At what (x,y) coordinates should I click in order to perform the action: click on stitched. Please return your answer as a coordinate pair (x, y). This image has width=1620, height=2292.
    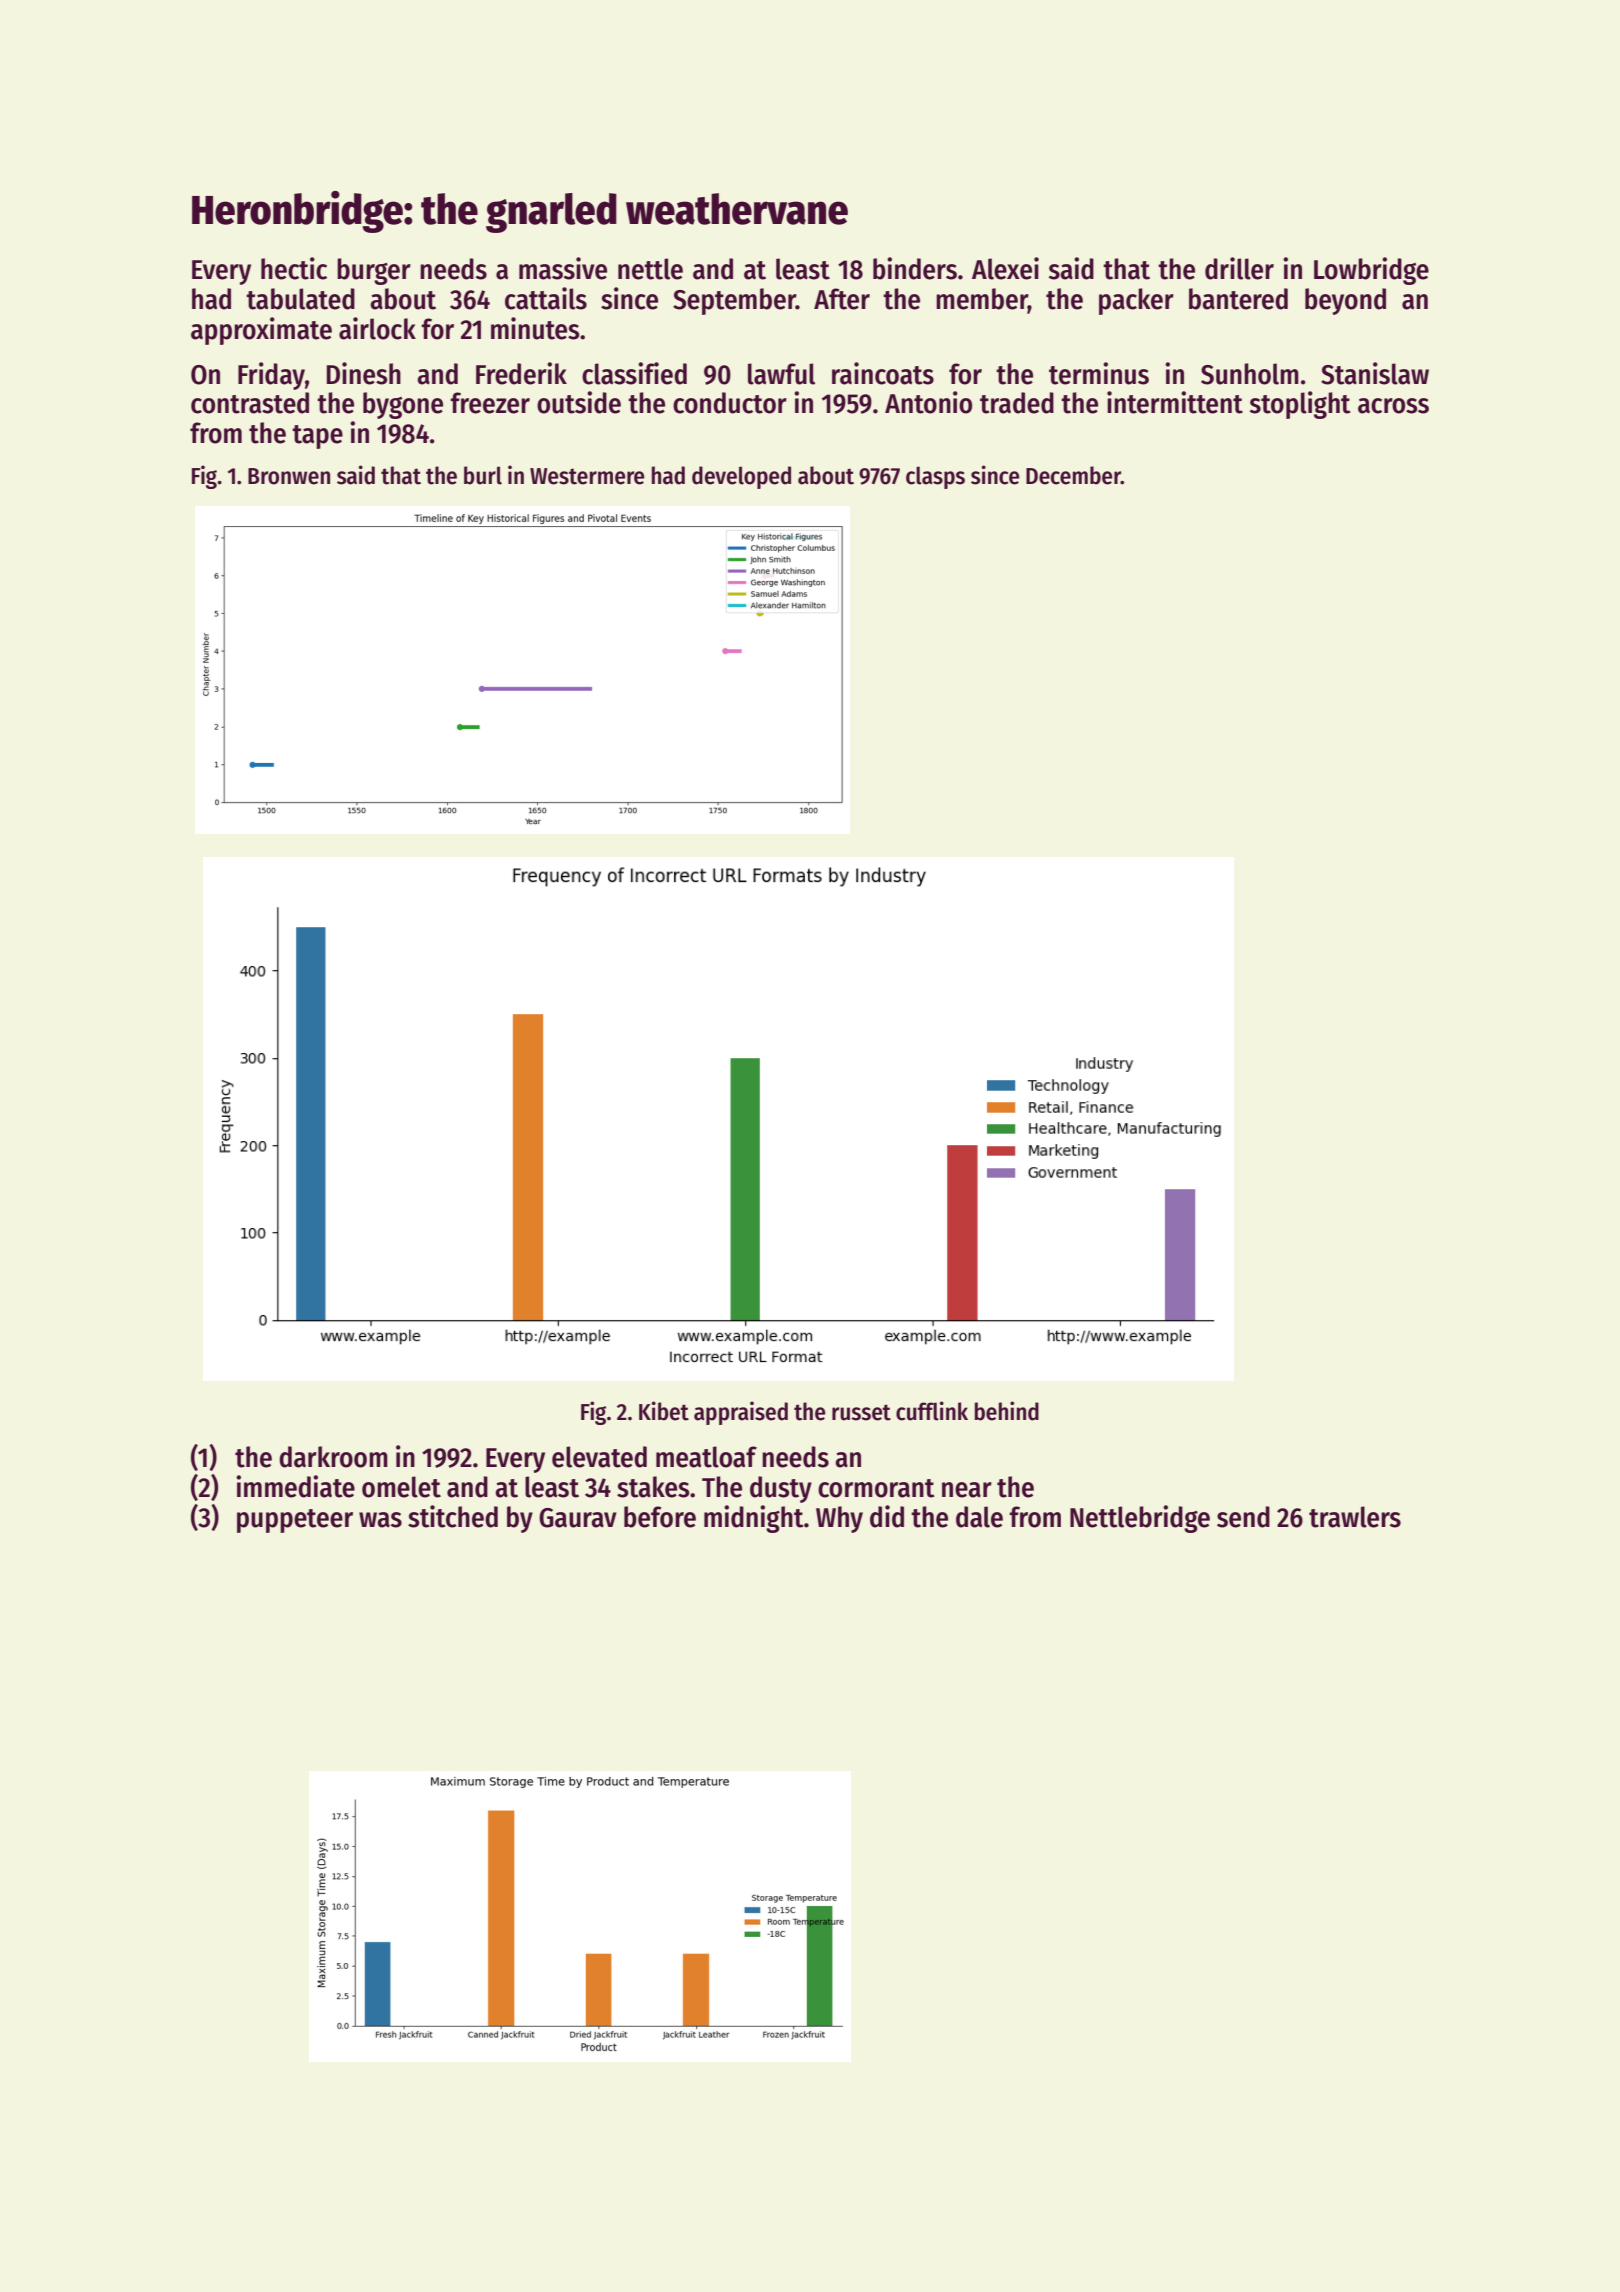
    Looking at the image, I should click on (453, 1516).
